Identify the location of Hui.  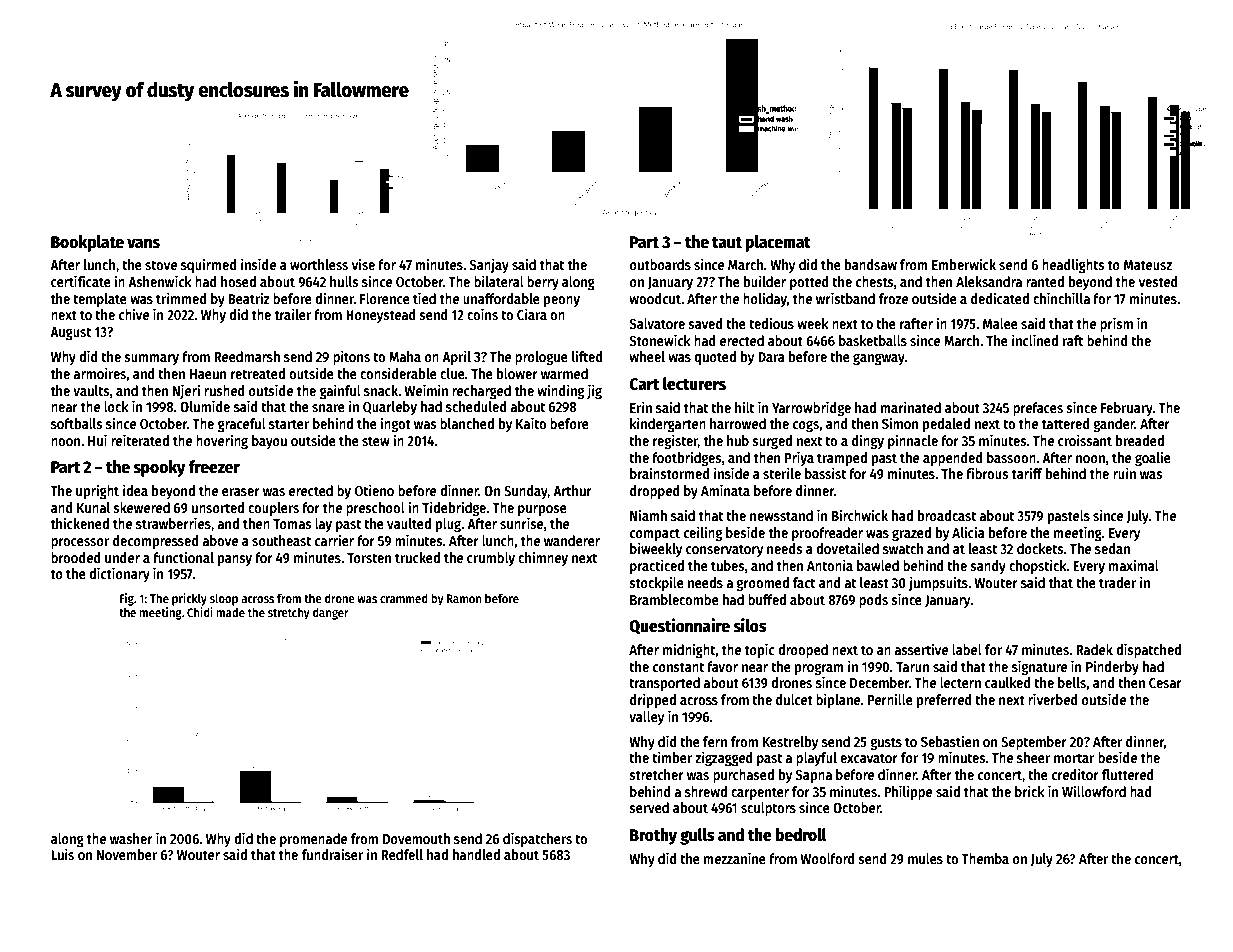
(97, 440).
